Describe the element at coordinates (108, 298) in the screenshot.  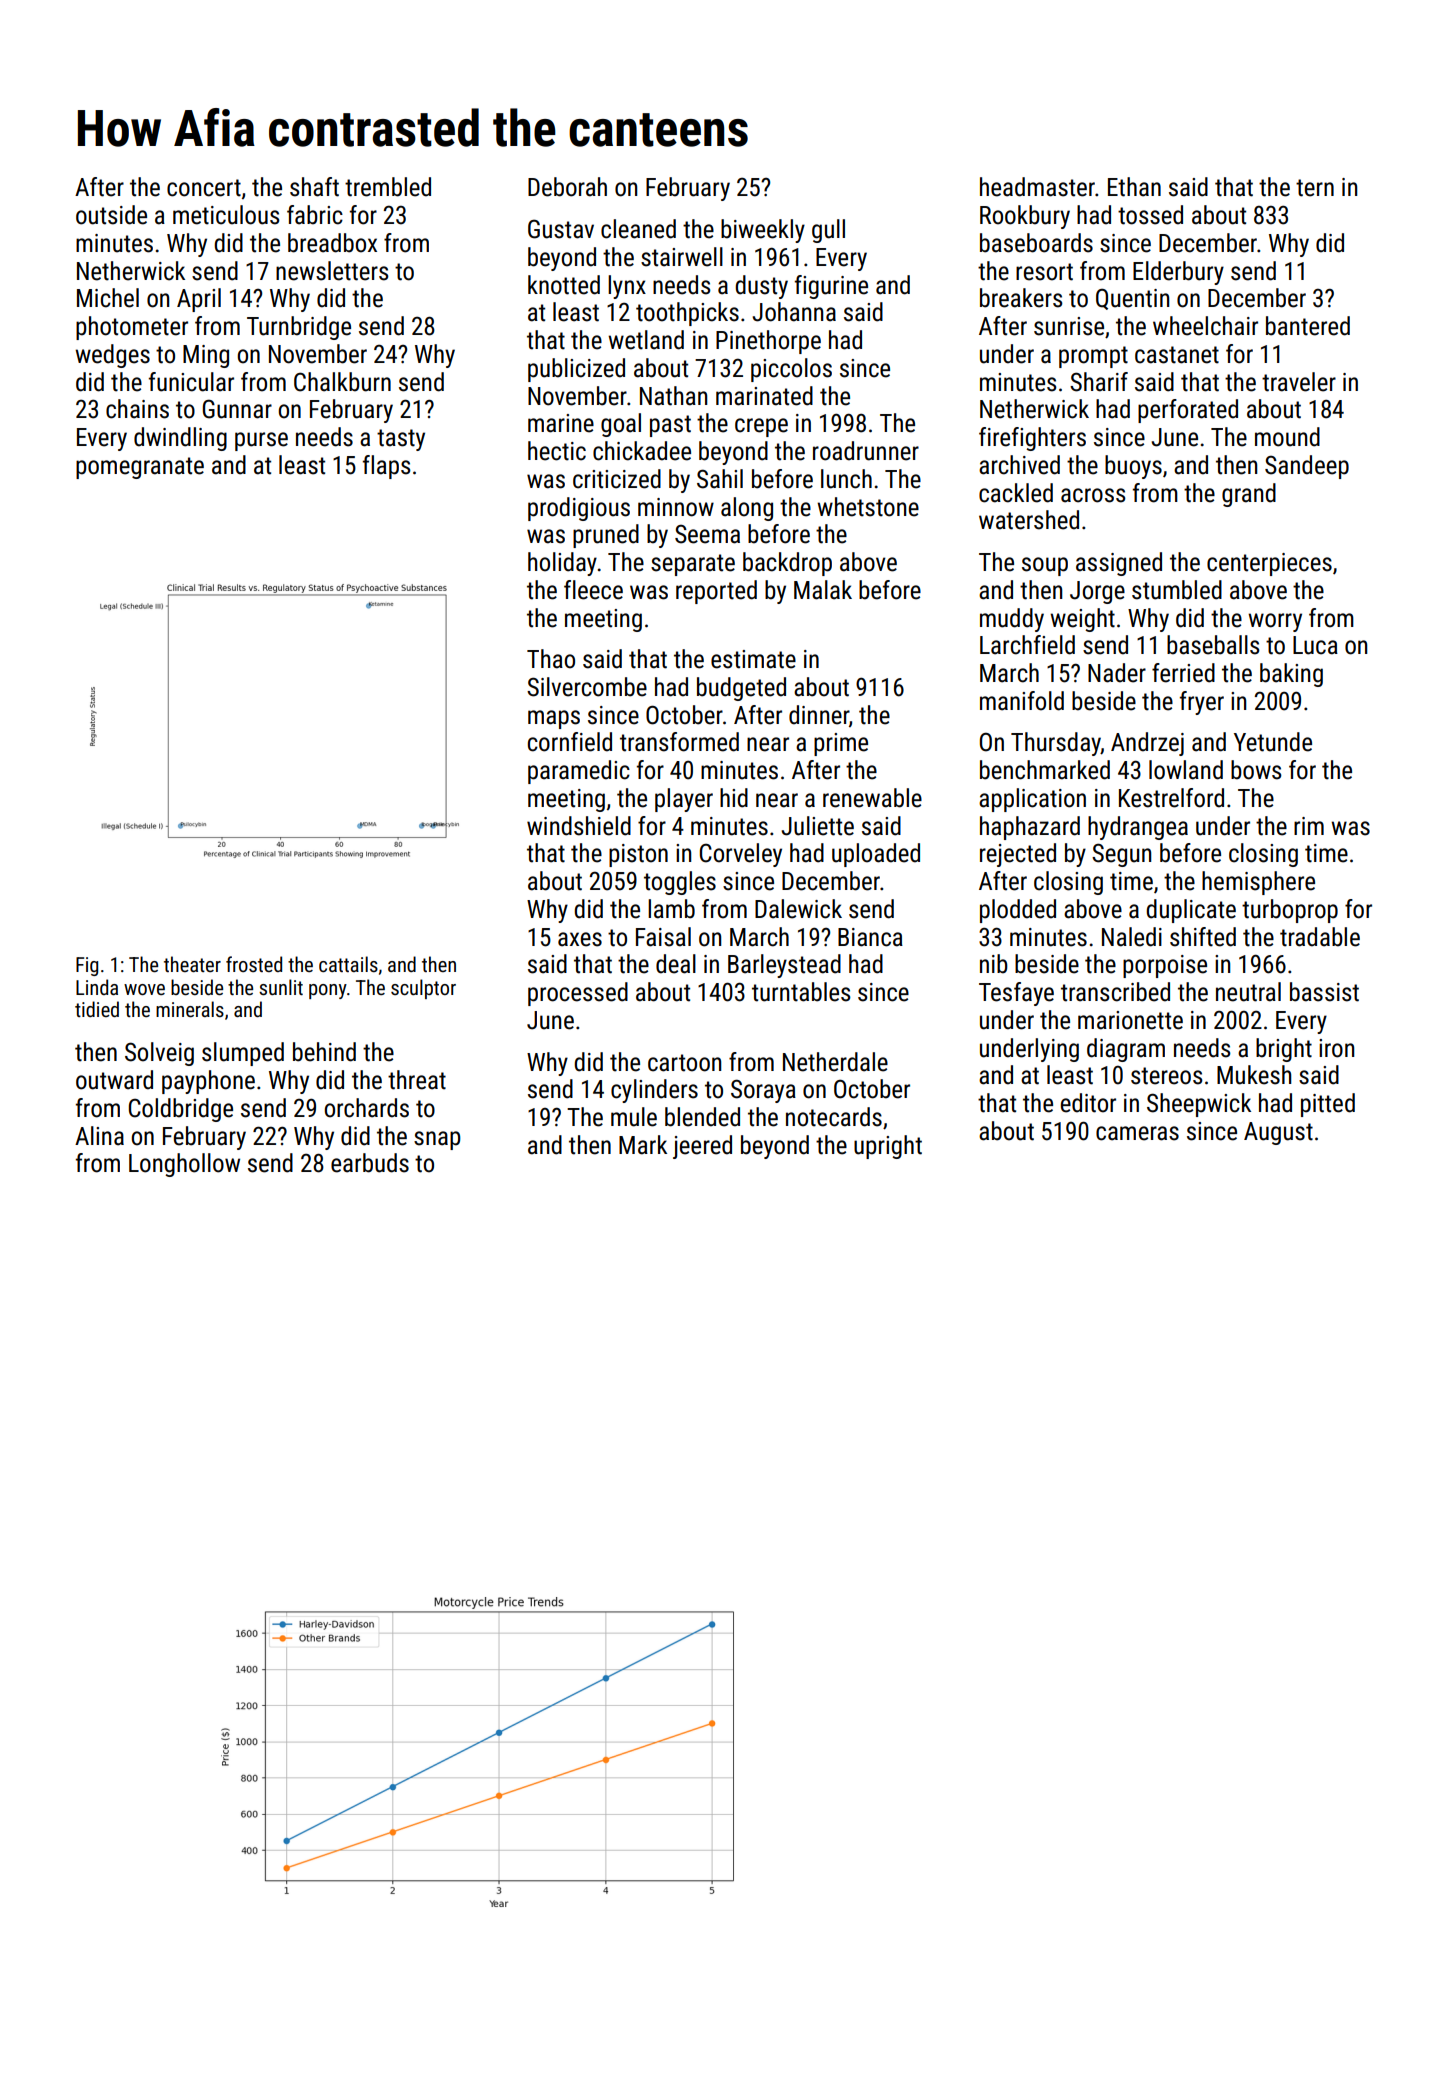
I see `Michel` at that location.
